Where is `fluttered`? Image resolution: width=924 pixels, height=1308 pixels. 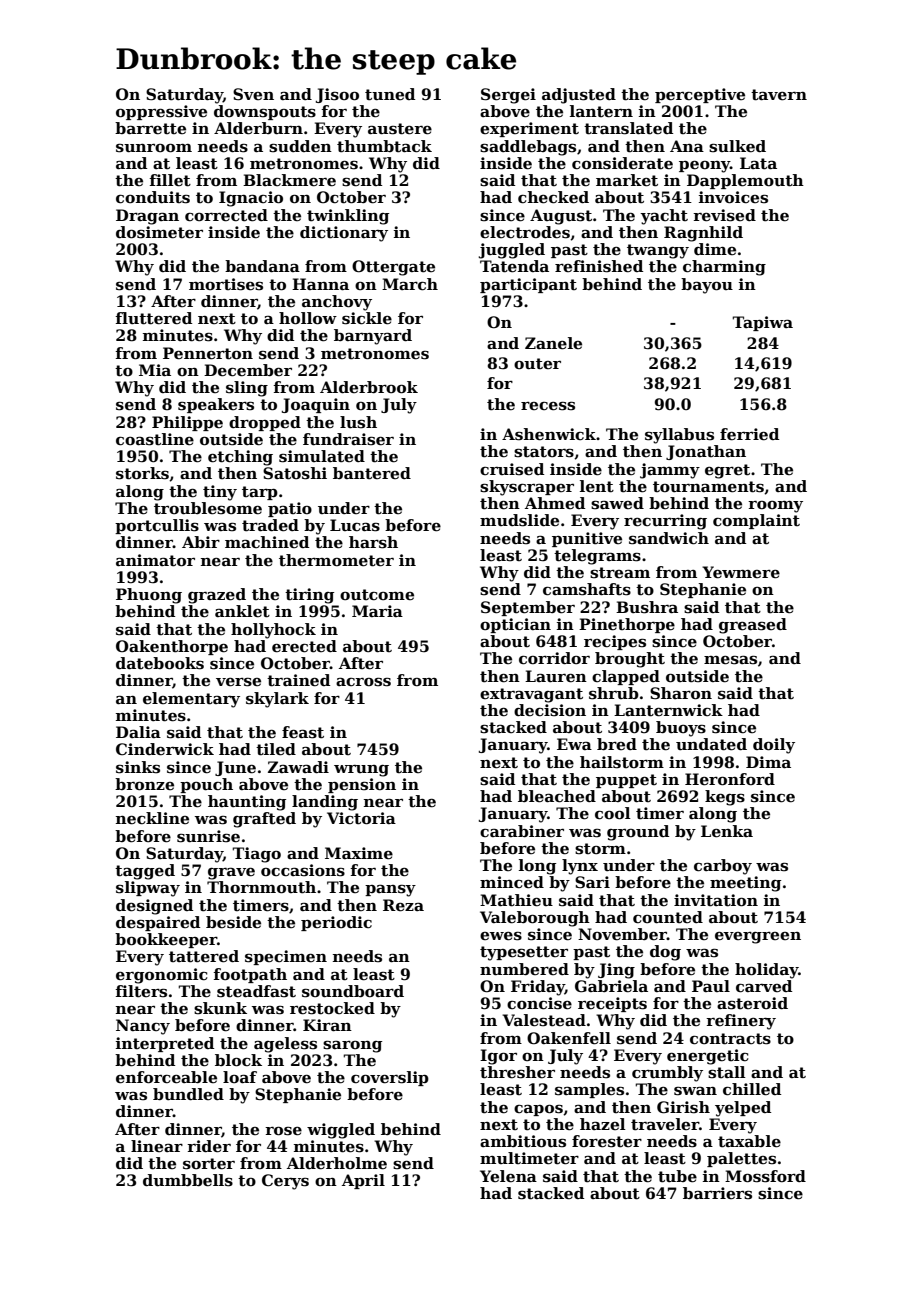
fluttered is located at coordinates (153, 318).
